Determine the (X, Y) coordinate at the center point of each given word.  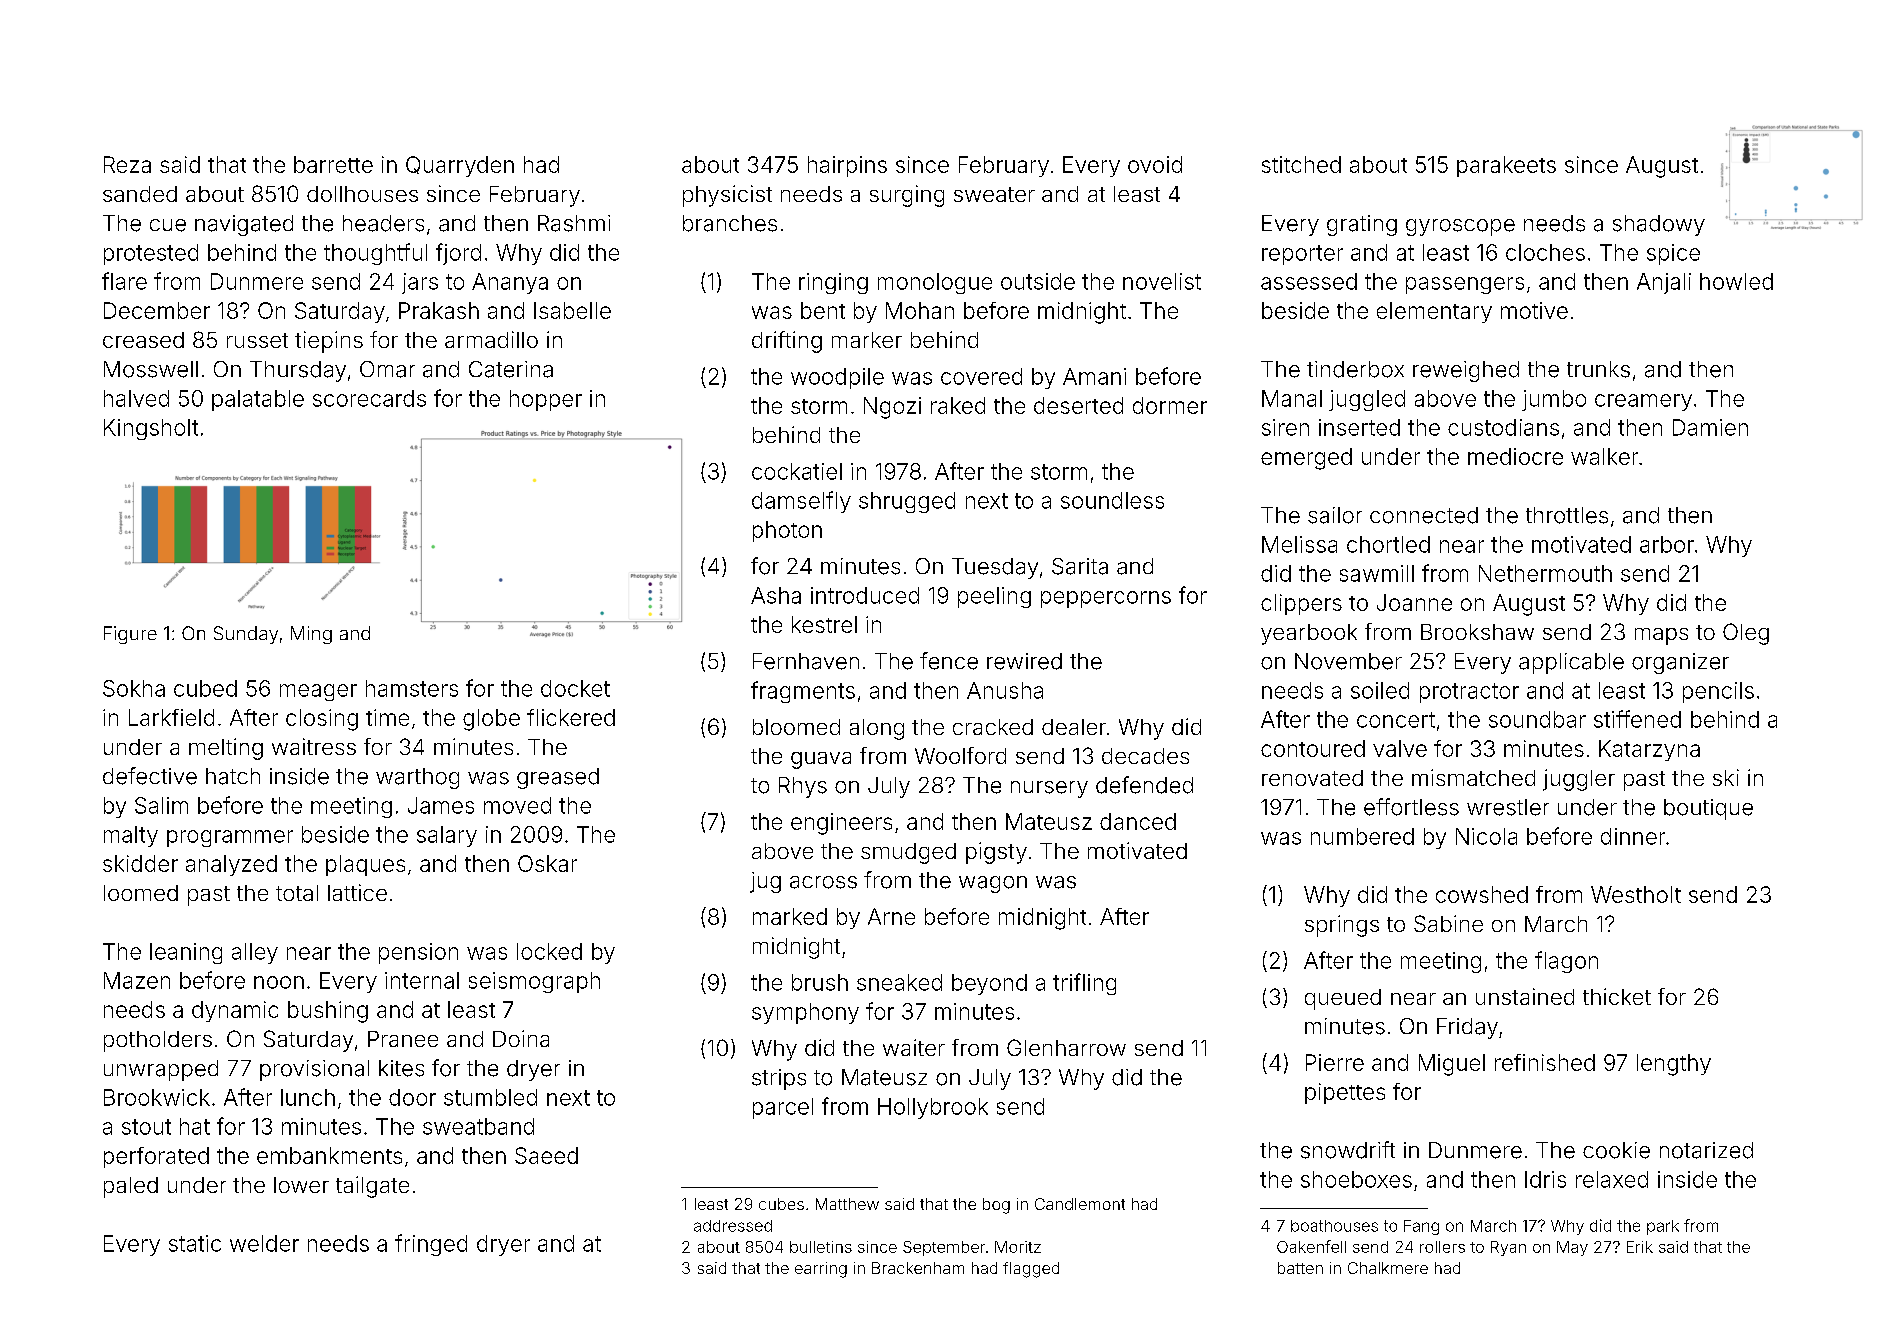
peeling (994, 597)
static (195, 1243)
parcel (783, 1108)
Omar (387, 369)
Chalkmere (1388, 1268)
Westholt (1636, 894)
